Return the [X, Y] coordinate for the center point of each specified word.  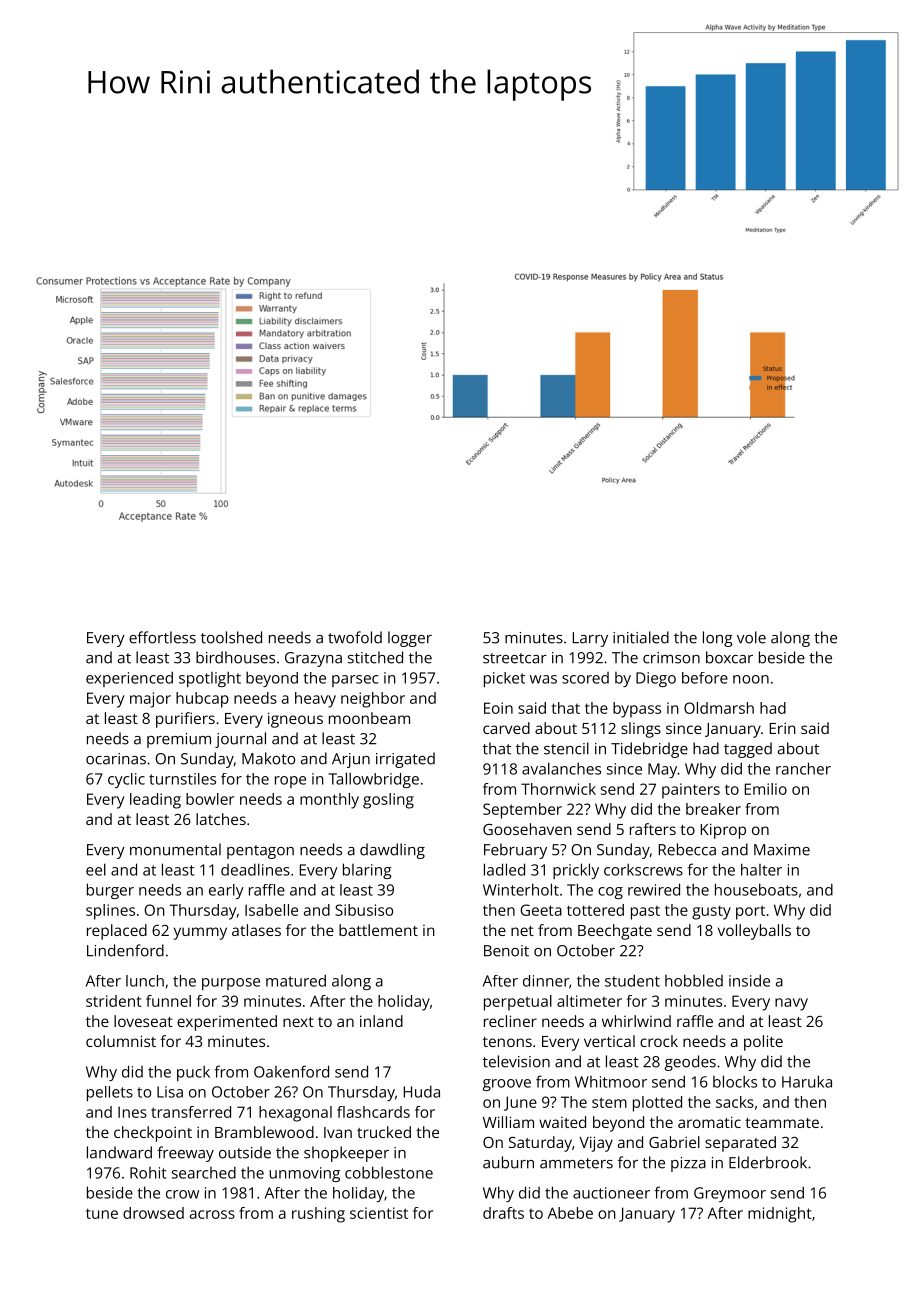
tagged [748, 750]
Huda [422, 1091]
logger [410, 639]
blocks [735, 1081]
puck [193, 1073]
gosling [388, 801]
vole [751, 637]
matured [296, 980]
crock [659, 1041]
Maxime [782, 850]
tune [102, 1213]
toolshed [231, 637]
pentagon [260, 852]
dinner [546, 981]
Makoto [268, 758]
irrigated [405, 760]
